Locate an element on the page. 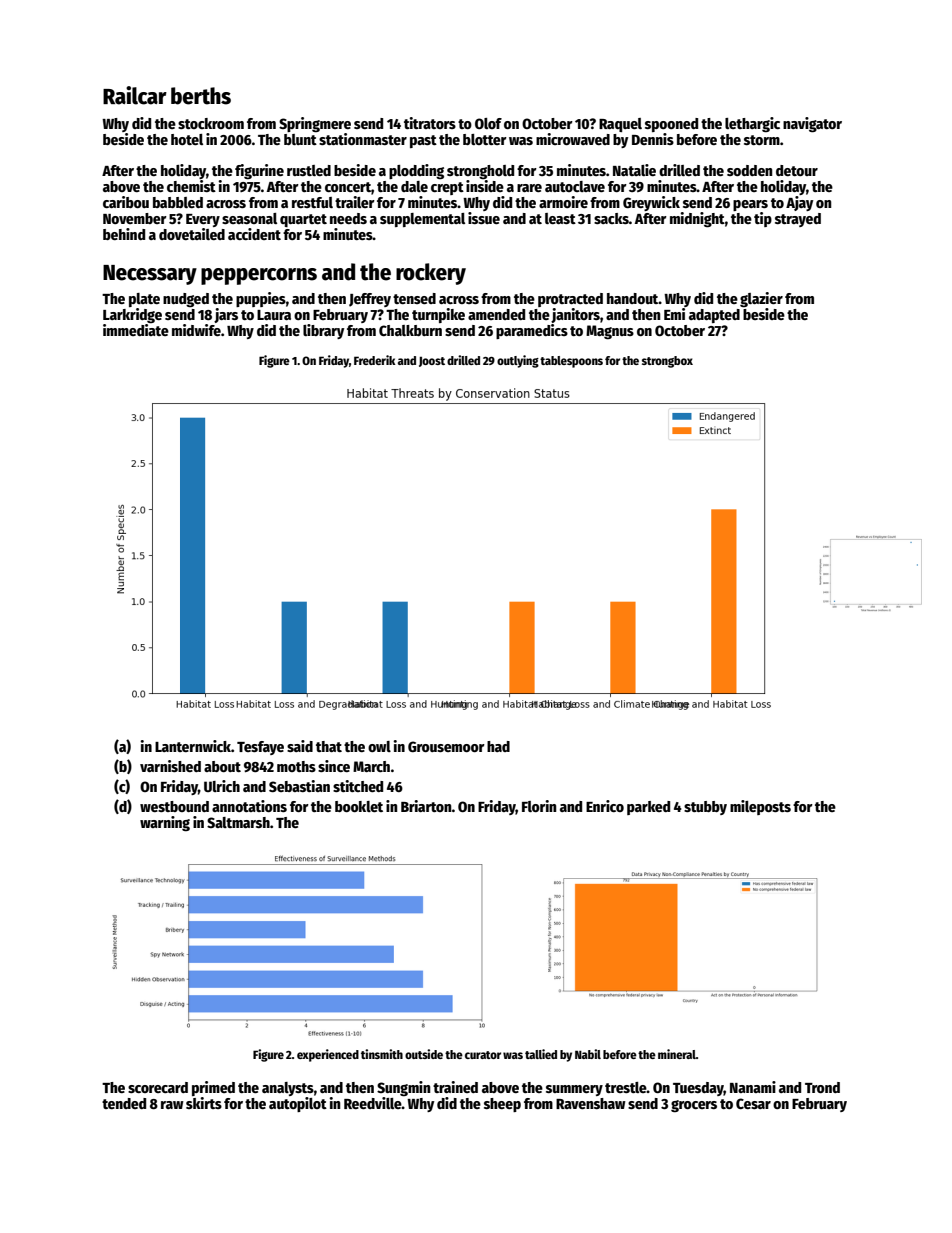  berths is located at coordinates (201, 96).
